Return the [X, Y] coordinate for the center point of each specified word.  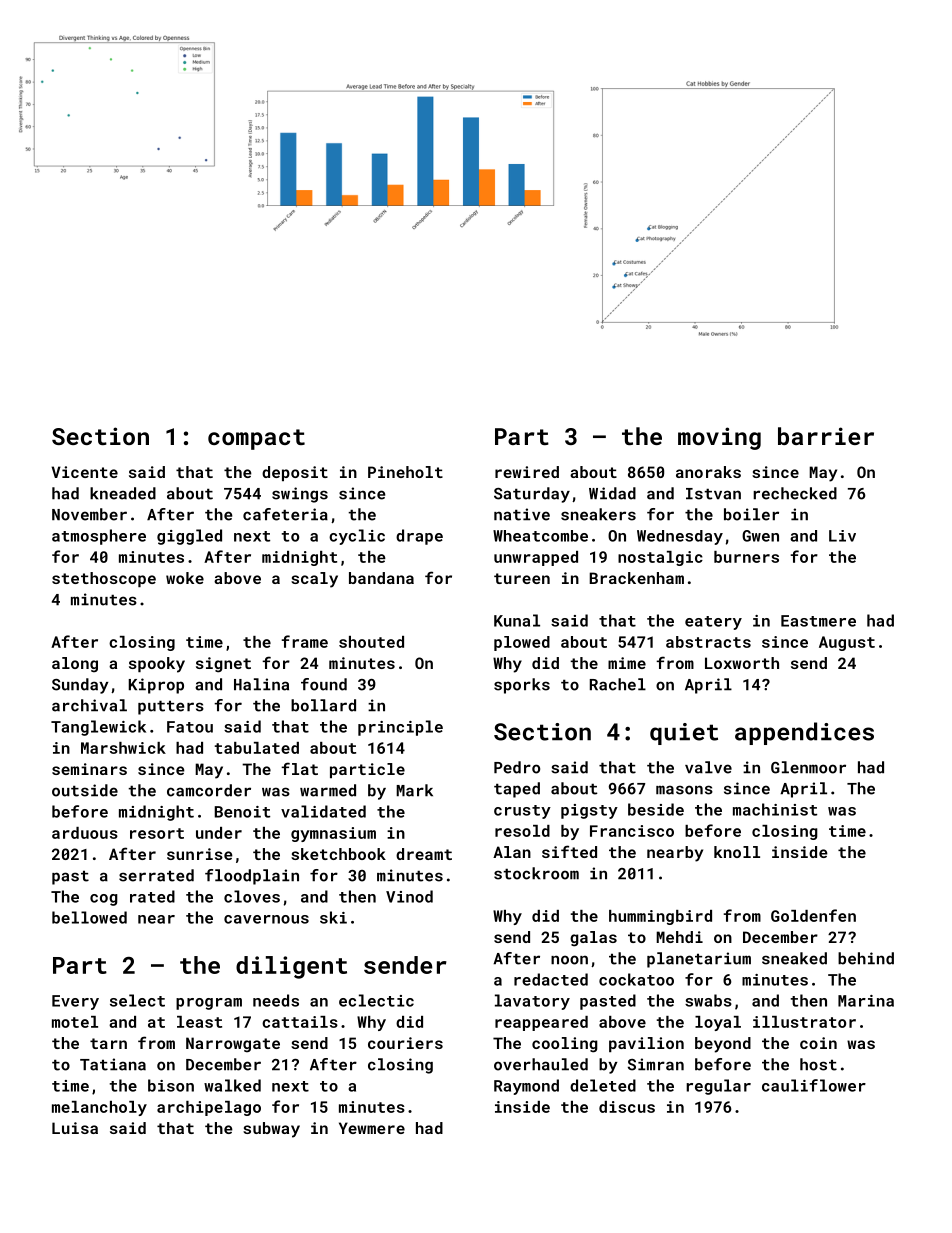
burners [746, 557]
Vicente [84, 472]
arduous [85, 833]
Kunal [517, 620]
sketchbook [338, 854]
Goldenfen [813, 915]
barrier [826, 436]
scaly [314, 580]
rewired [527, 472]
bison [171, 1085]
